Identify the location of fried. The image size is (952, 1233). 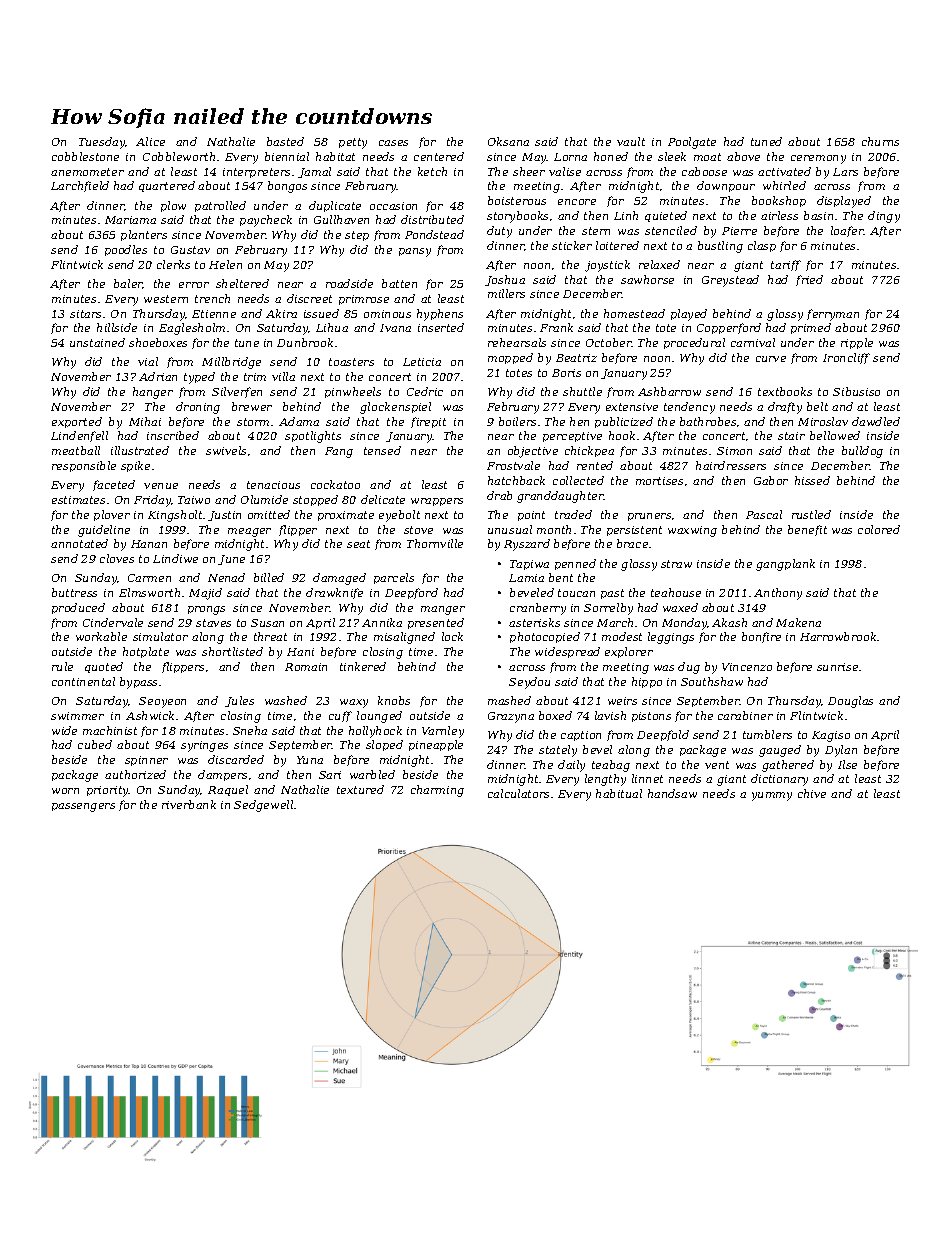
(809, 280).
